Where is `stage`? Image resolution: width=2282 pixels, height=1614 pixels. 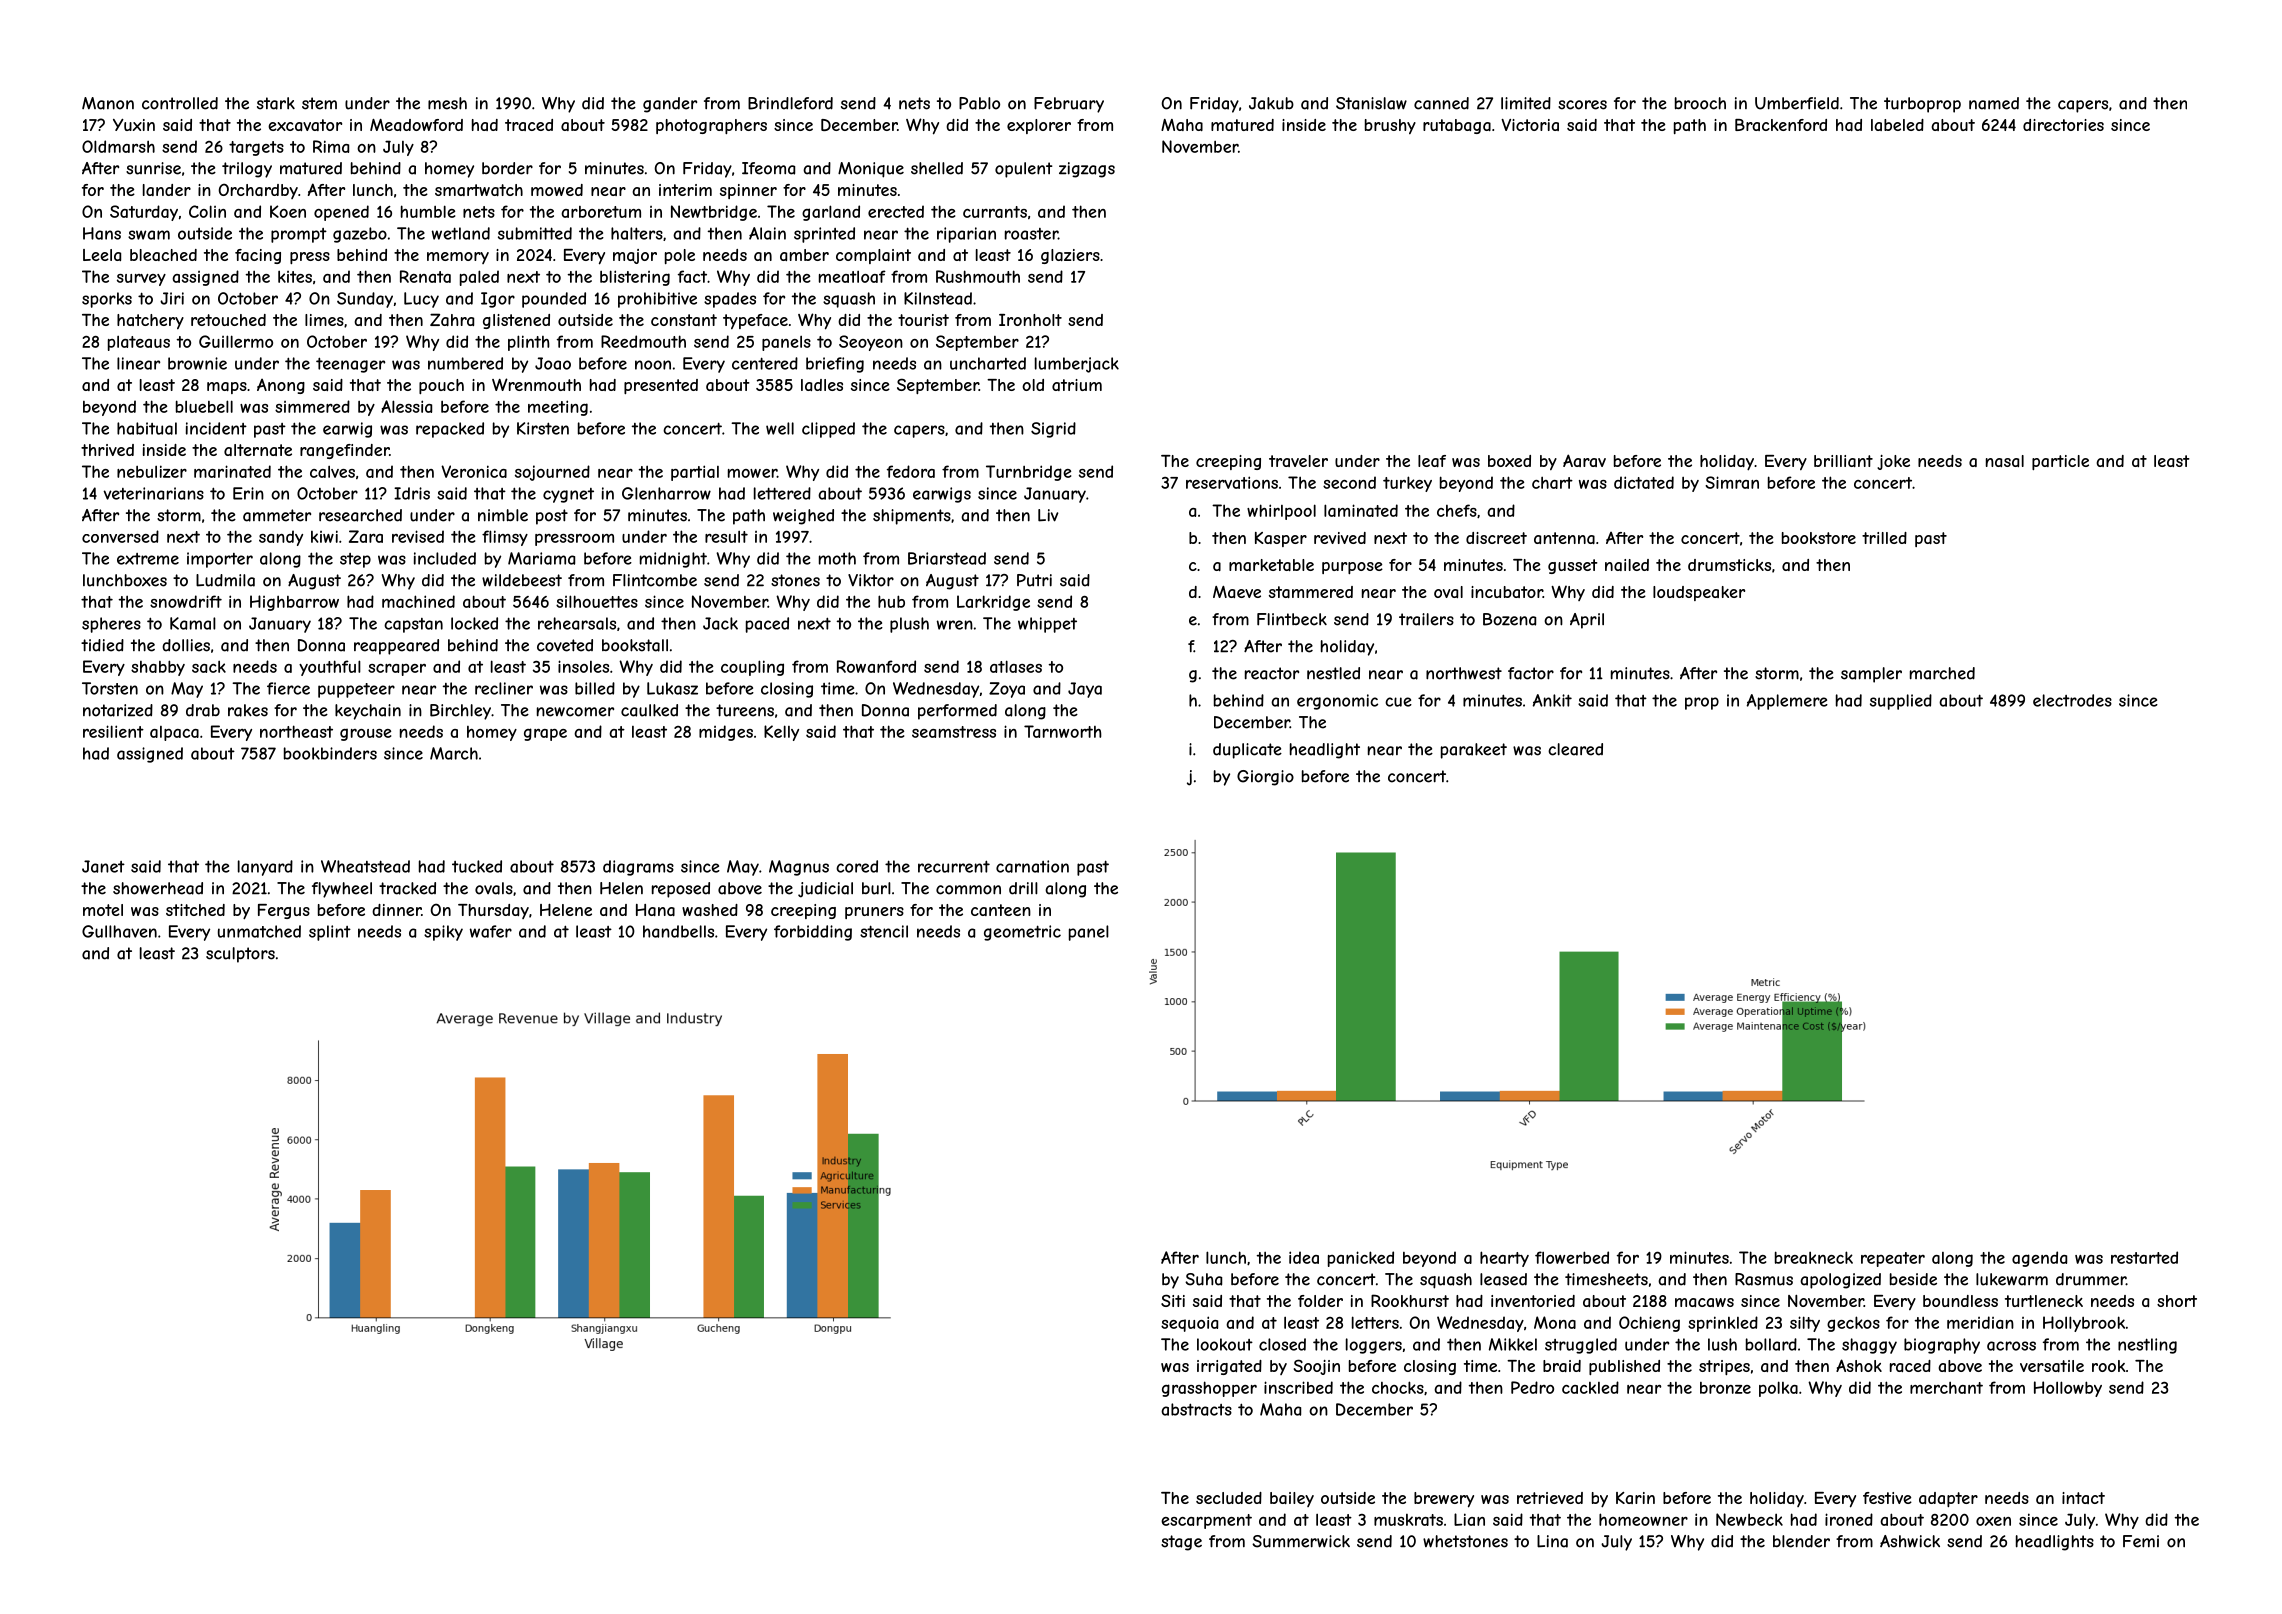 stage is located at coordinates (1181, 1543).
